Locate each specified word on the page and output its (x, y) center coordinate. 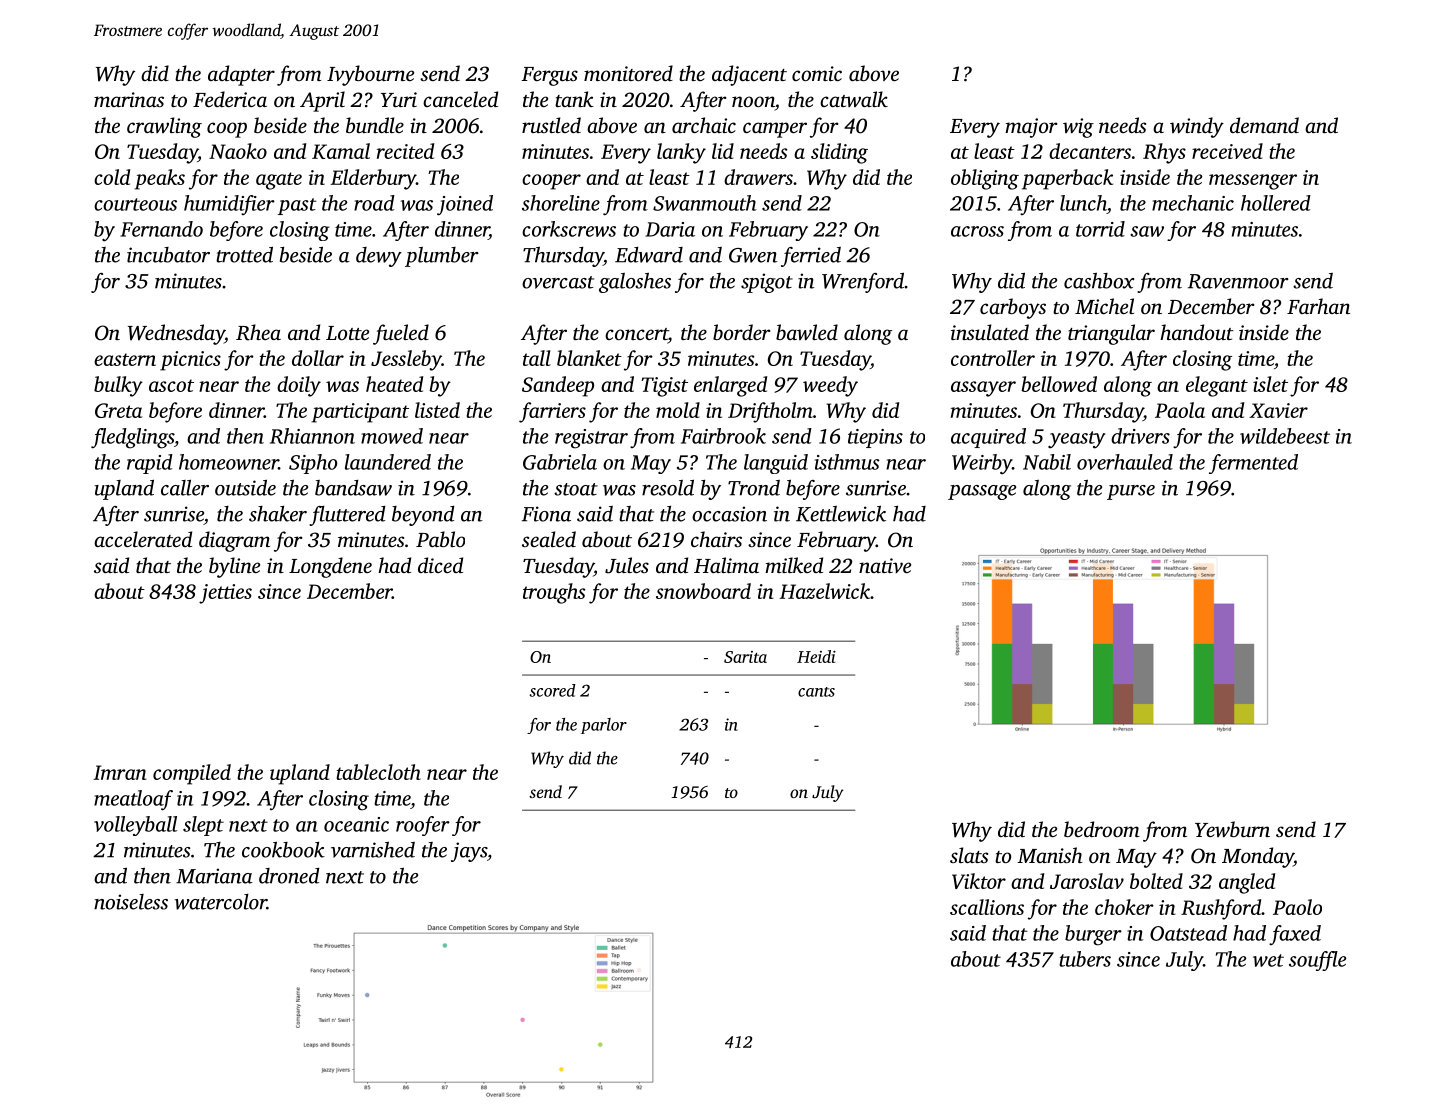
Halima (726, 565)
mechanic (1193, 203)
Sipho (313, 464)
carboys (1013, 308)
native (885, 565)
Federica (230, 99)
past (297, 206)
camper (775, 130)
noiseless (131, 902)
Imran (120, 772)
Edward (649, 255)
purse (1131, 492)
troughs (554, 593)
